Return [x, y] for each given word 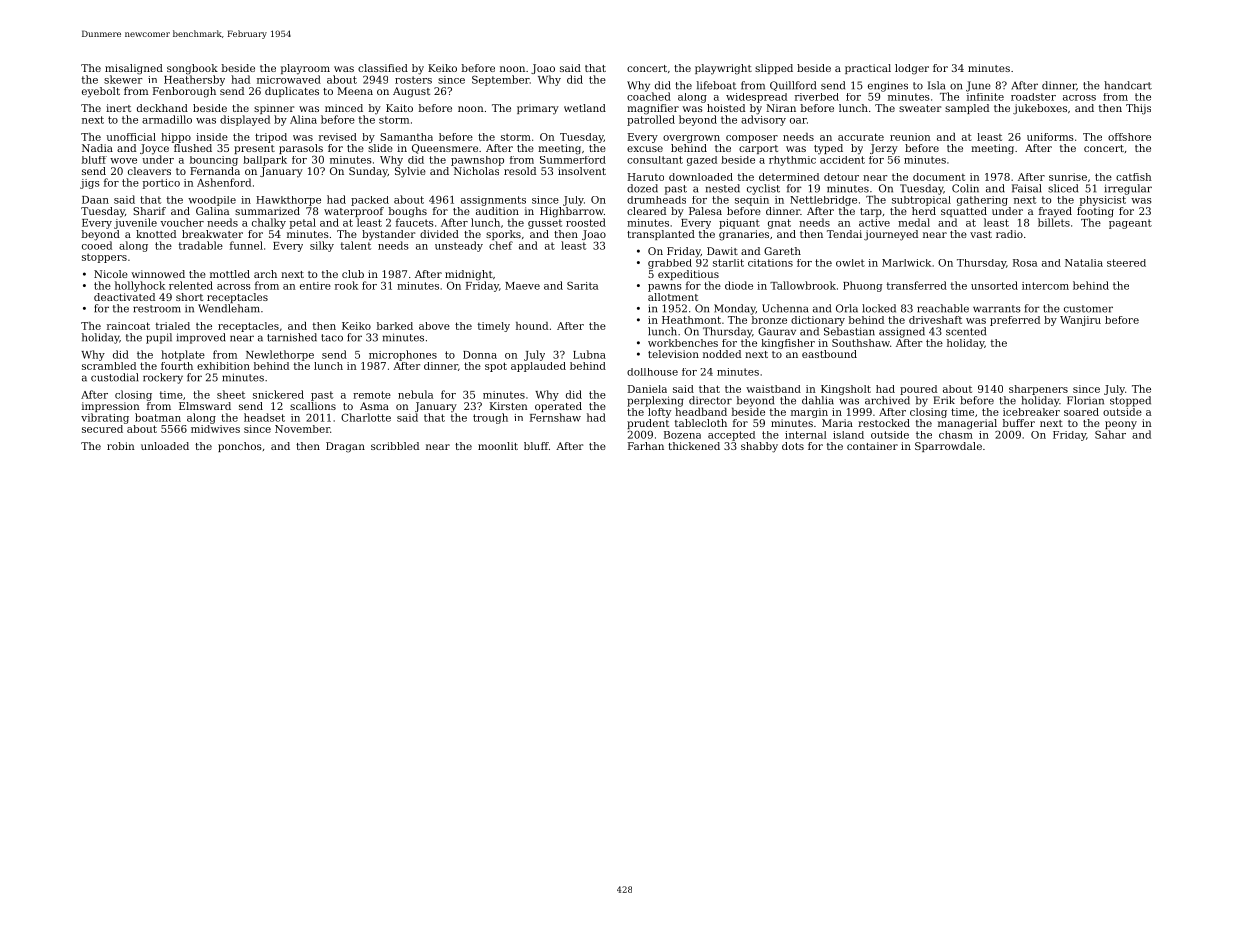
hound [532, 326]
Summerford [573, 160]
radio [1009, 234]
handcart [1128, 85]
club [353, 274]
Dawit [722, 251]
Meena [355, 91]
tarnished [292, 337]
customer [1088, 309]
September [501, 80]
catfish [1134, 177]
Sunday [368, 172]
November [302, 429]
